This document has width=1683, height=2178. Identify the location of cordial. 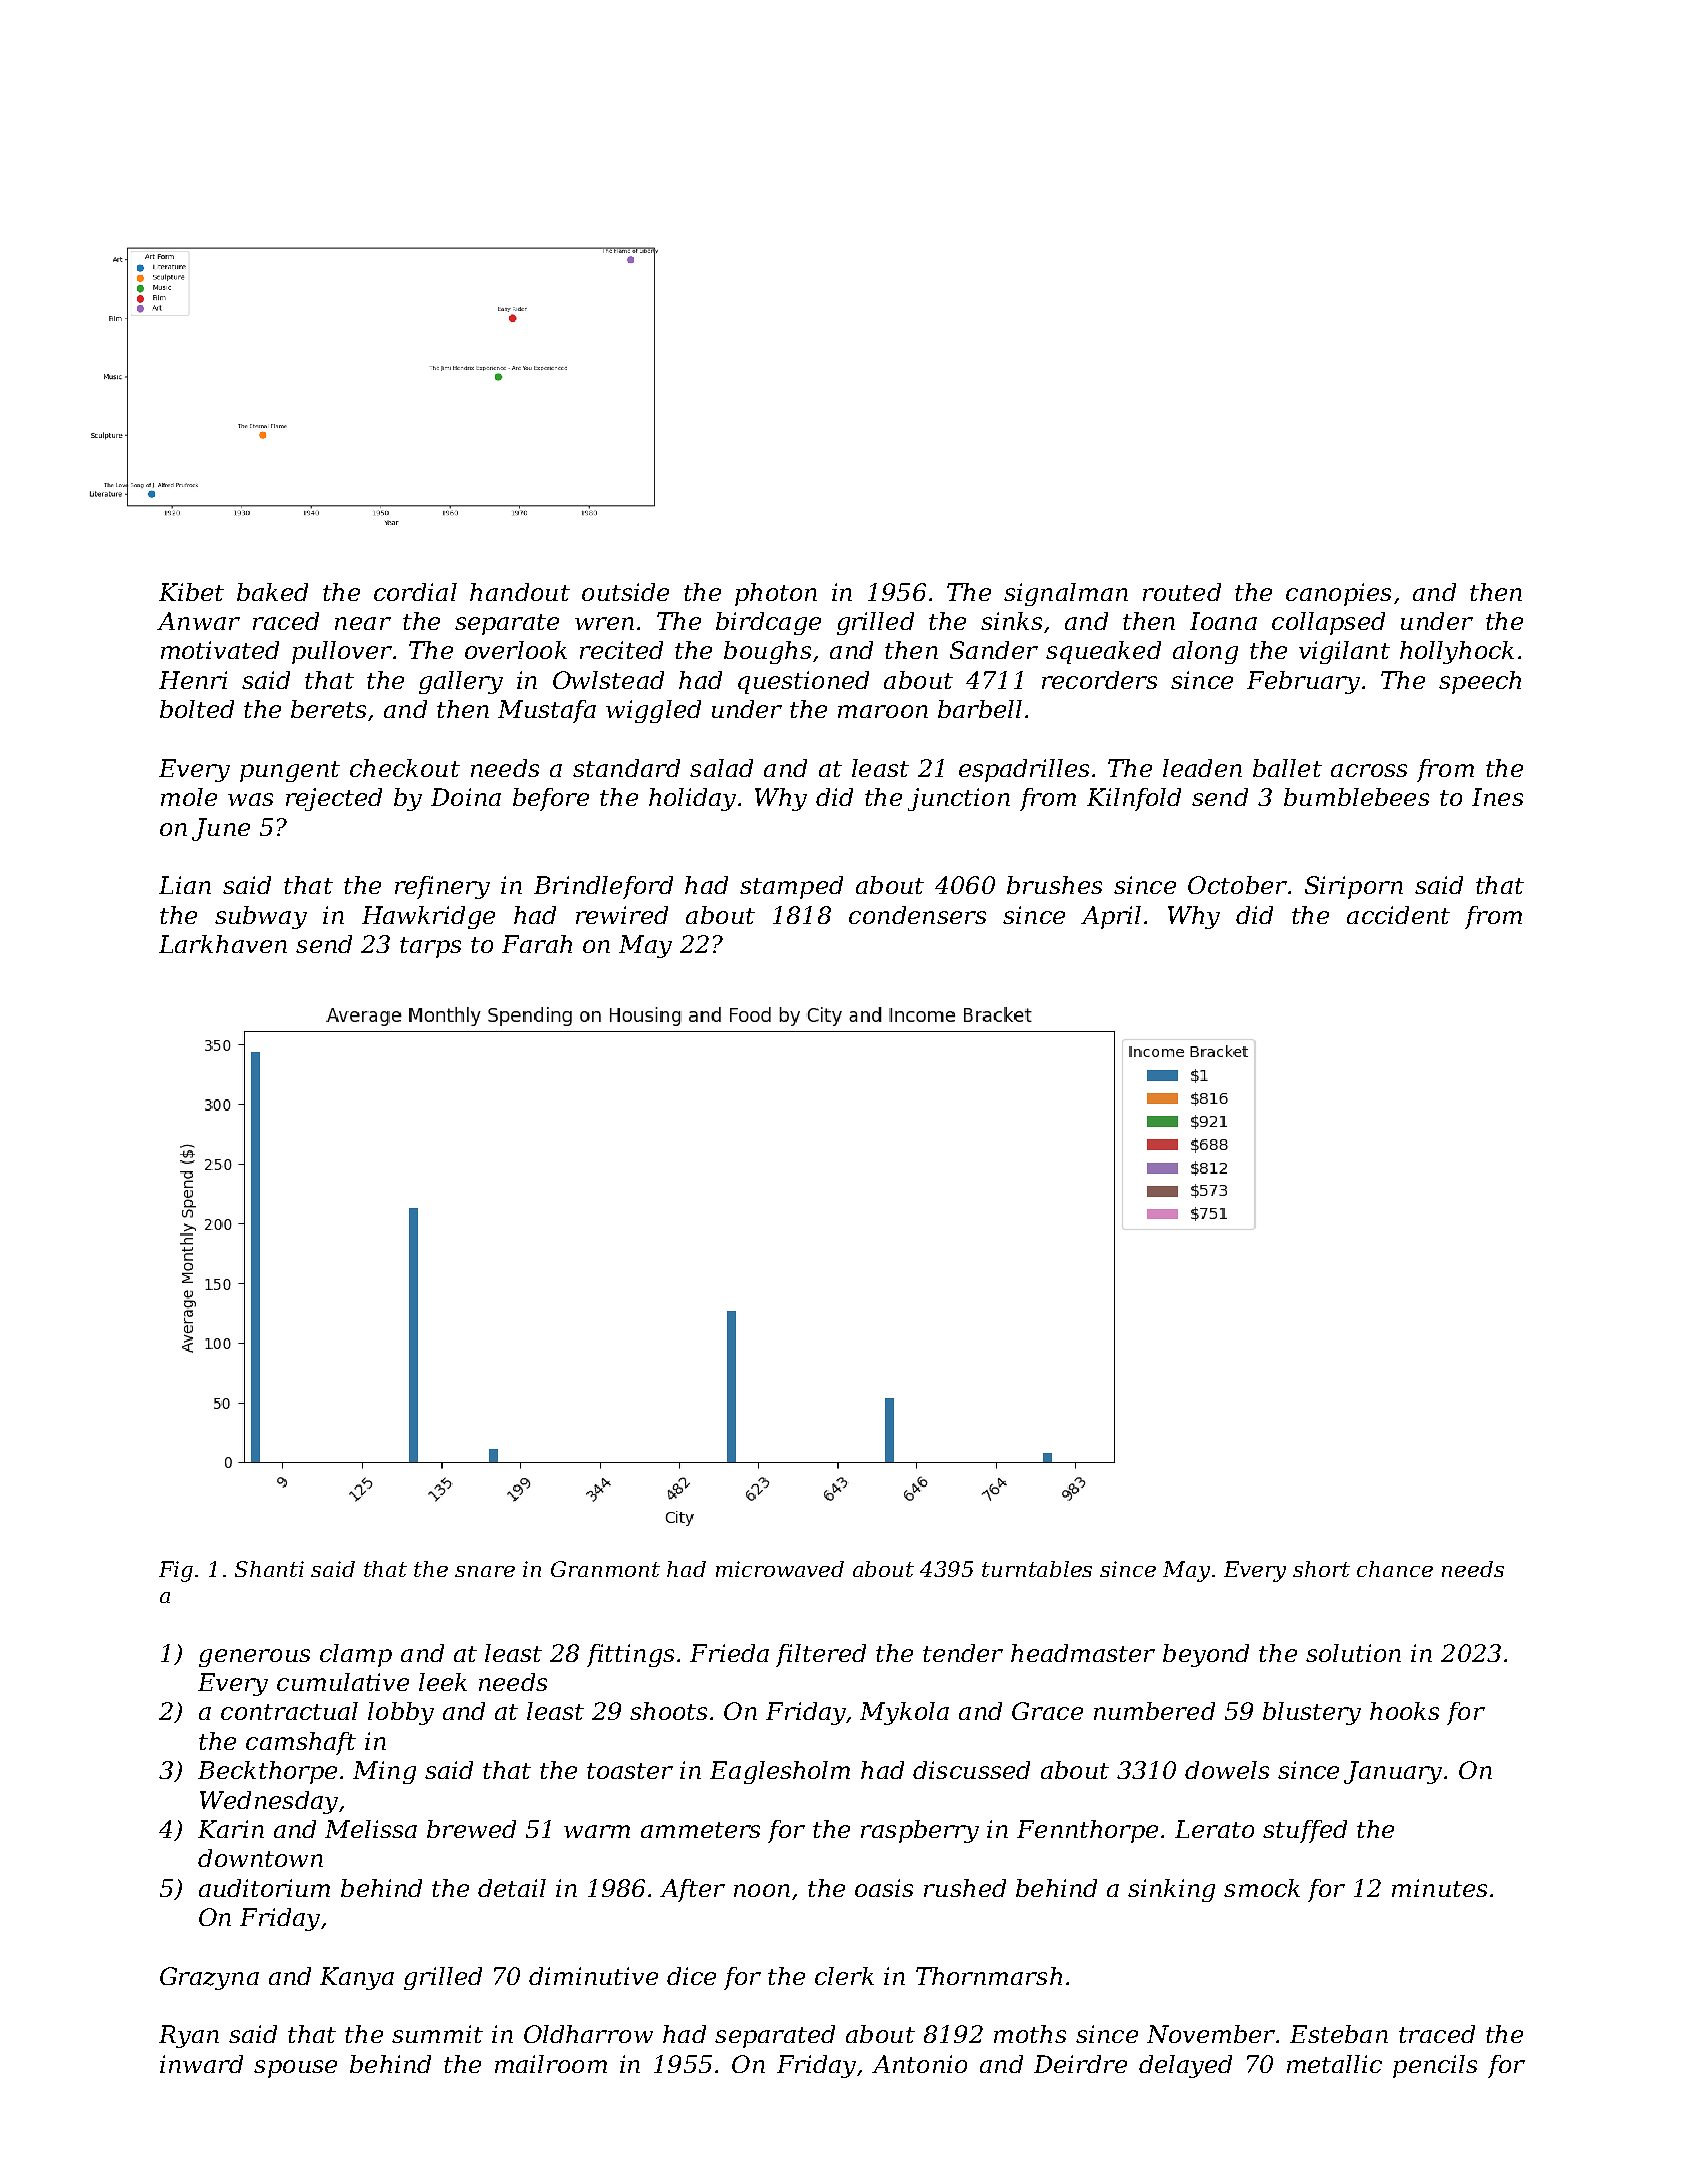
(415, 592).
